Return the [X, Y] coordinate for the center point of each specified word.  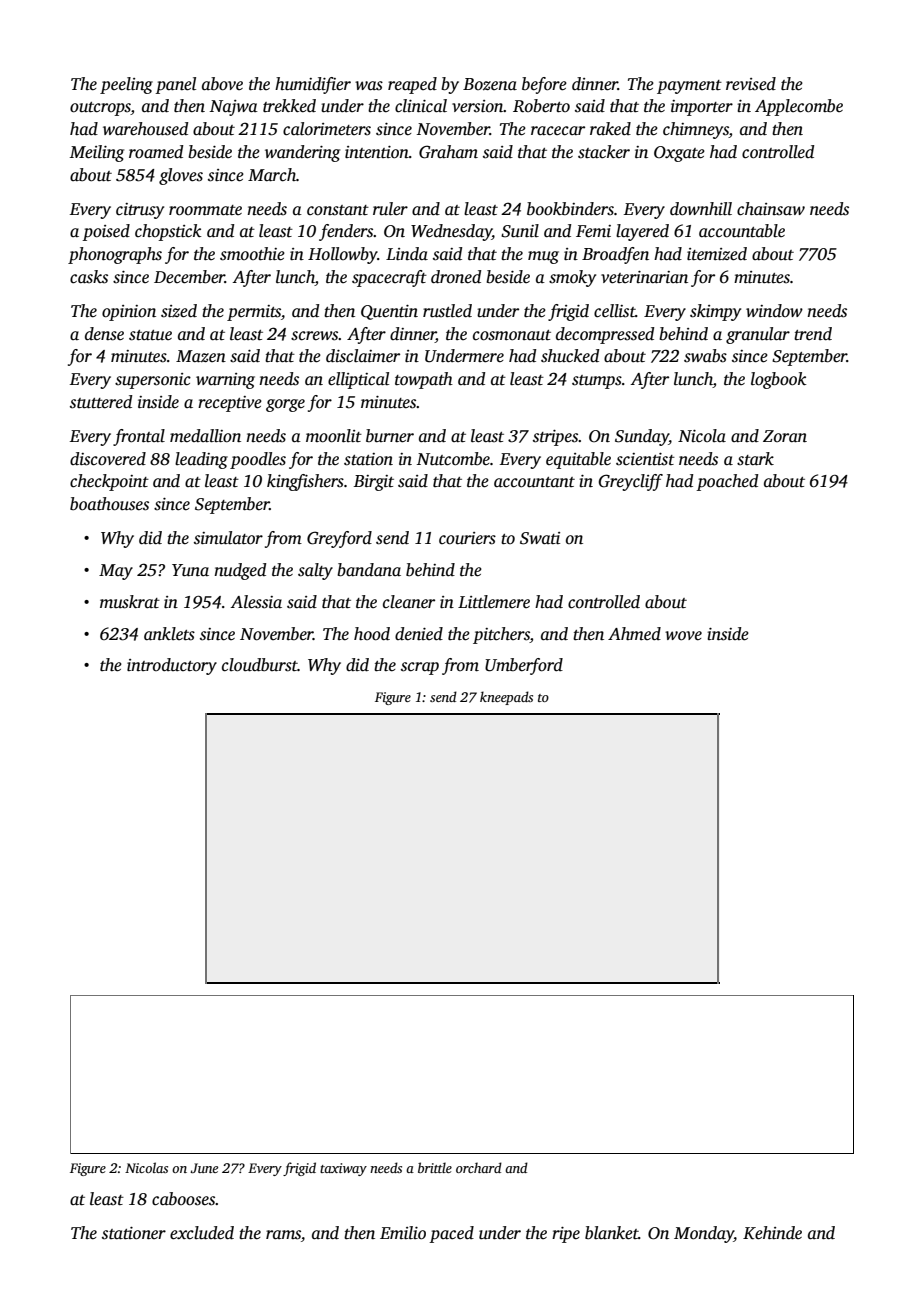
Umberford [524, 666]
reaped [412, 85]
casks [89, 277]
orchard [479, 1167]
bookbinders [570, 209]
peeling [126, 85]
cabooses [184, 1199]
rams [283, 1235]
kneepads [506, 698]
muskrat [130, 602]
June [204, 1168]
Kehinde [772, 1233]
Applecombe [799, 107]
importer [702, 108]
